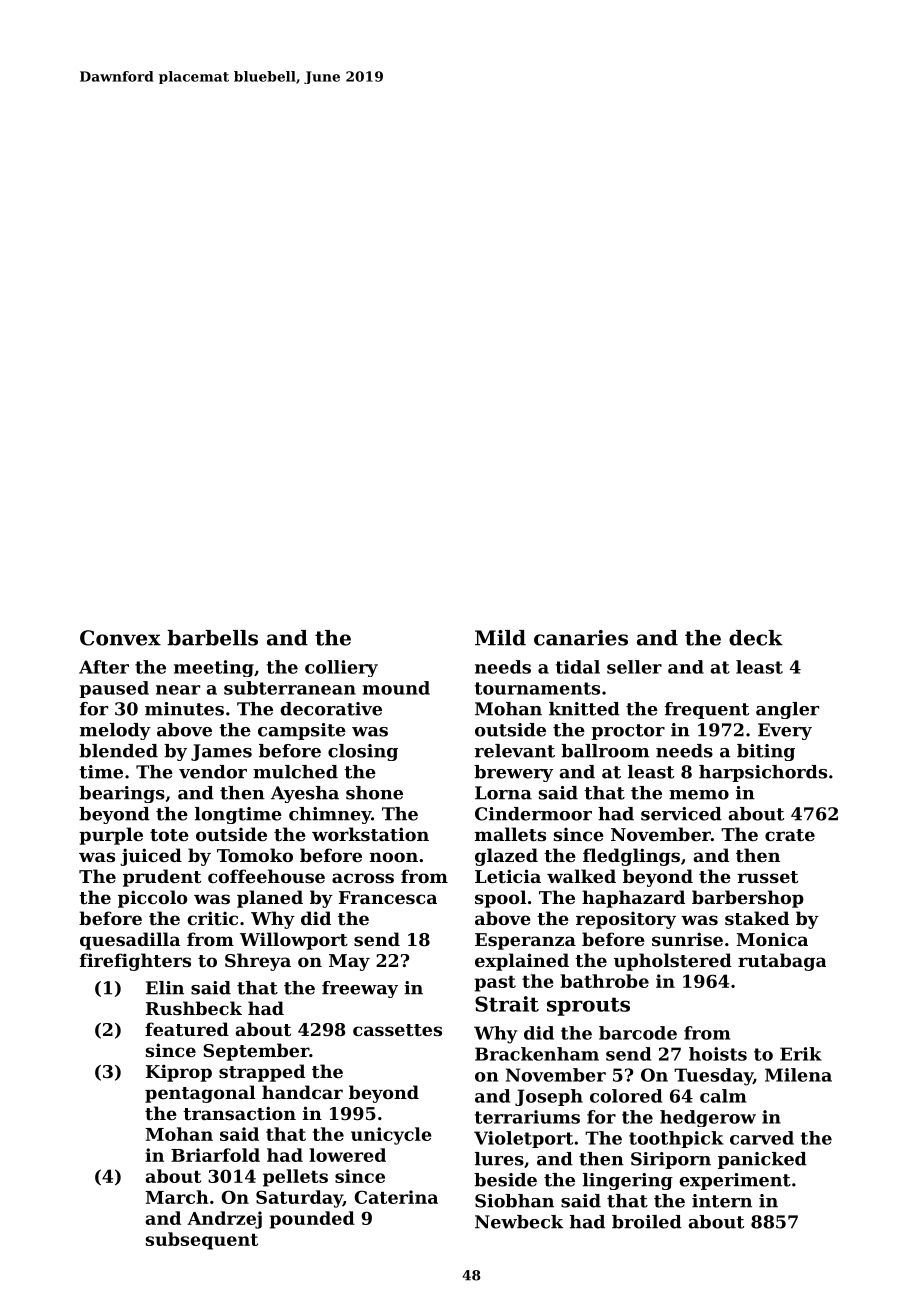 The height and width of the screenshot is (1314, 924). I want to click on Every, so click(785, 731).
